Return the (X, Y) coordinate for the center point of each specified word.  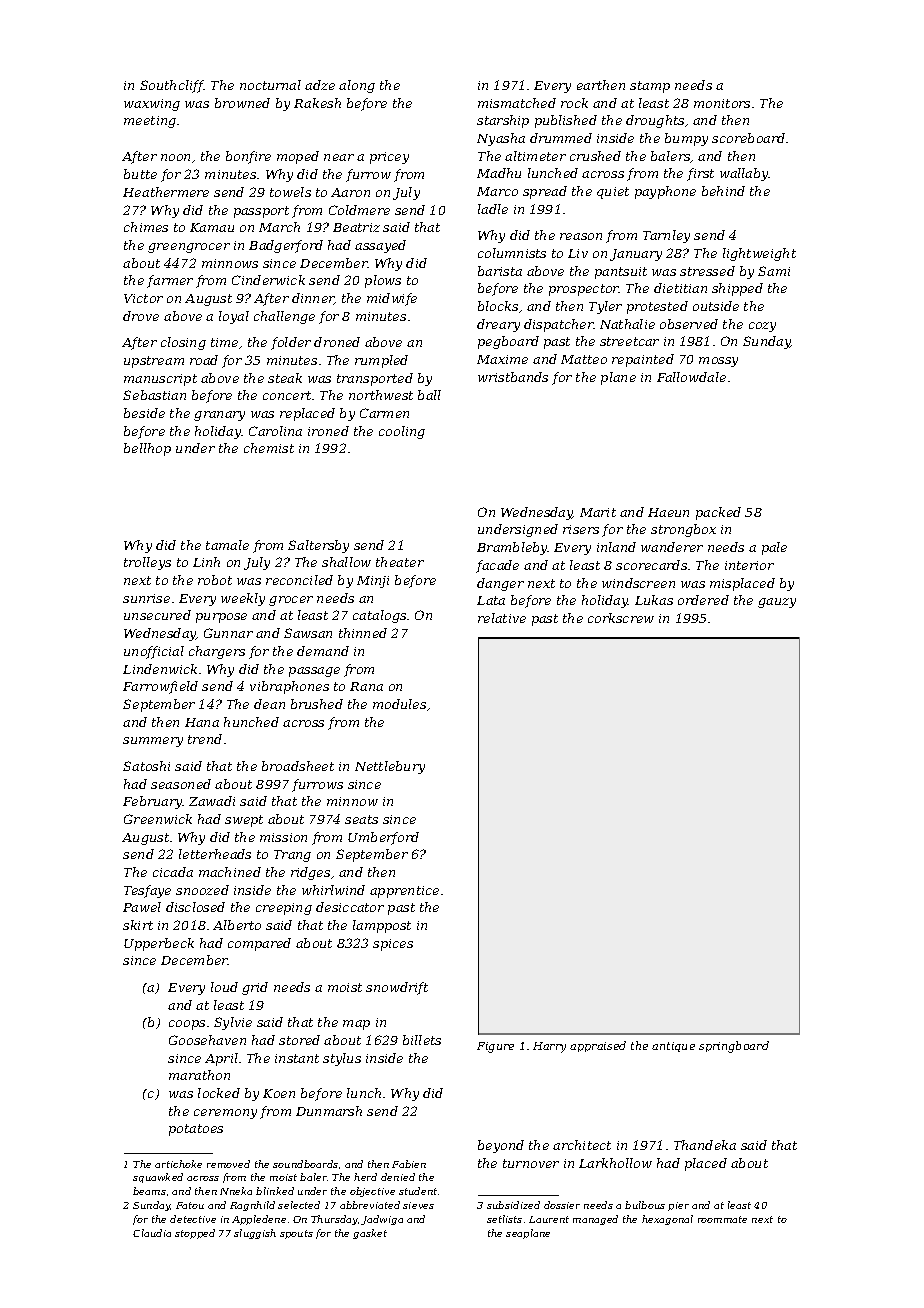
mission (283, 837)
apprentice (404, 892)
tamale (227, 545)
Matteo (584, 359)
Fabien (409, 1164)
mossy (718, 362)
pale (774, 548)
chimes (146, 227)
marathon (199, 1075)
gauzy (777, 603)
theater (400, 562)
